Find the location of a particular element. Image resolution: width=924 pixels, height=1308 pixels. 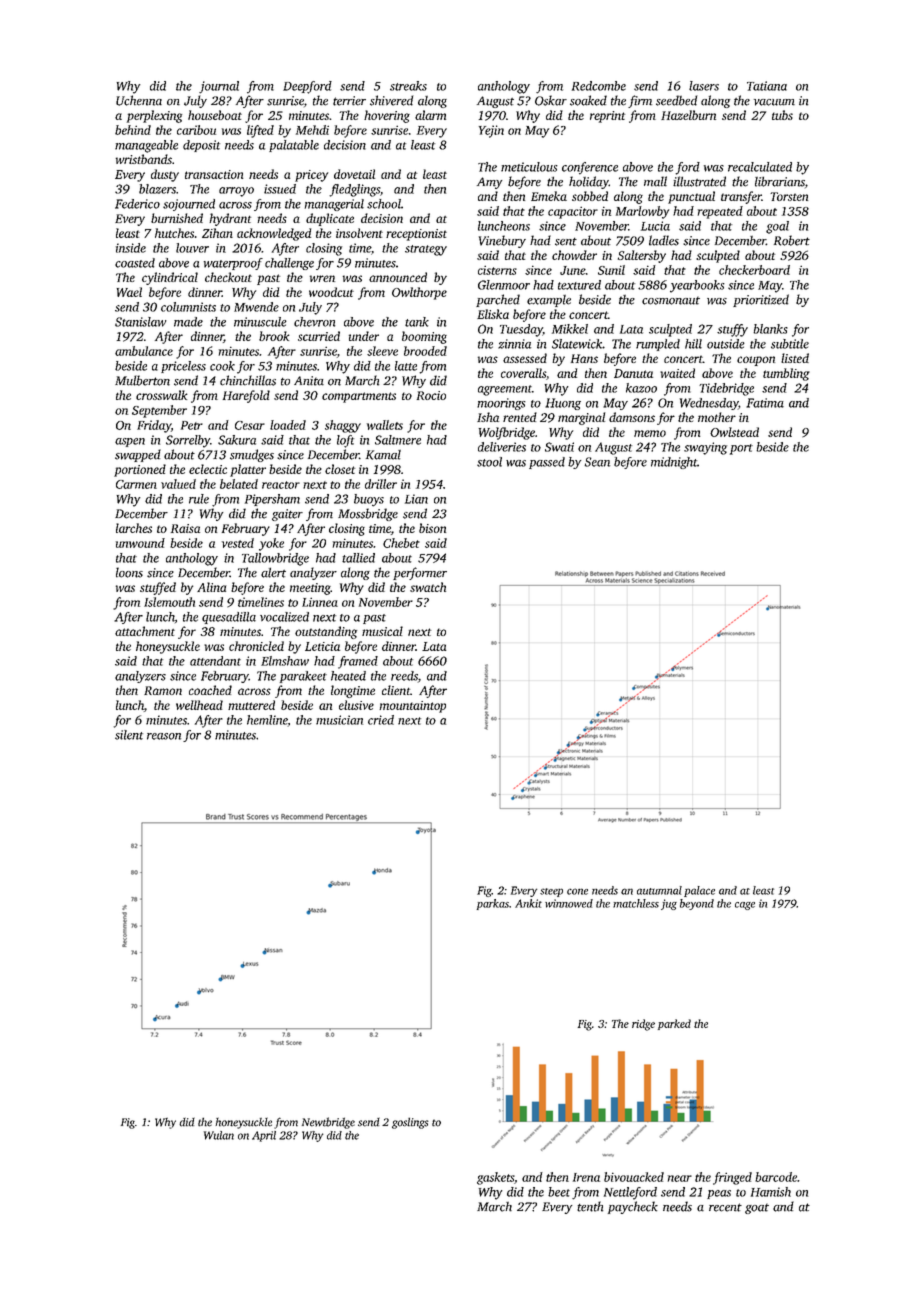

streaks is located at coordinates (408, 86).
